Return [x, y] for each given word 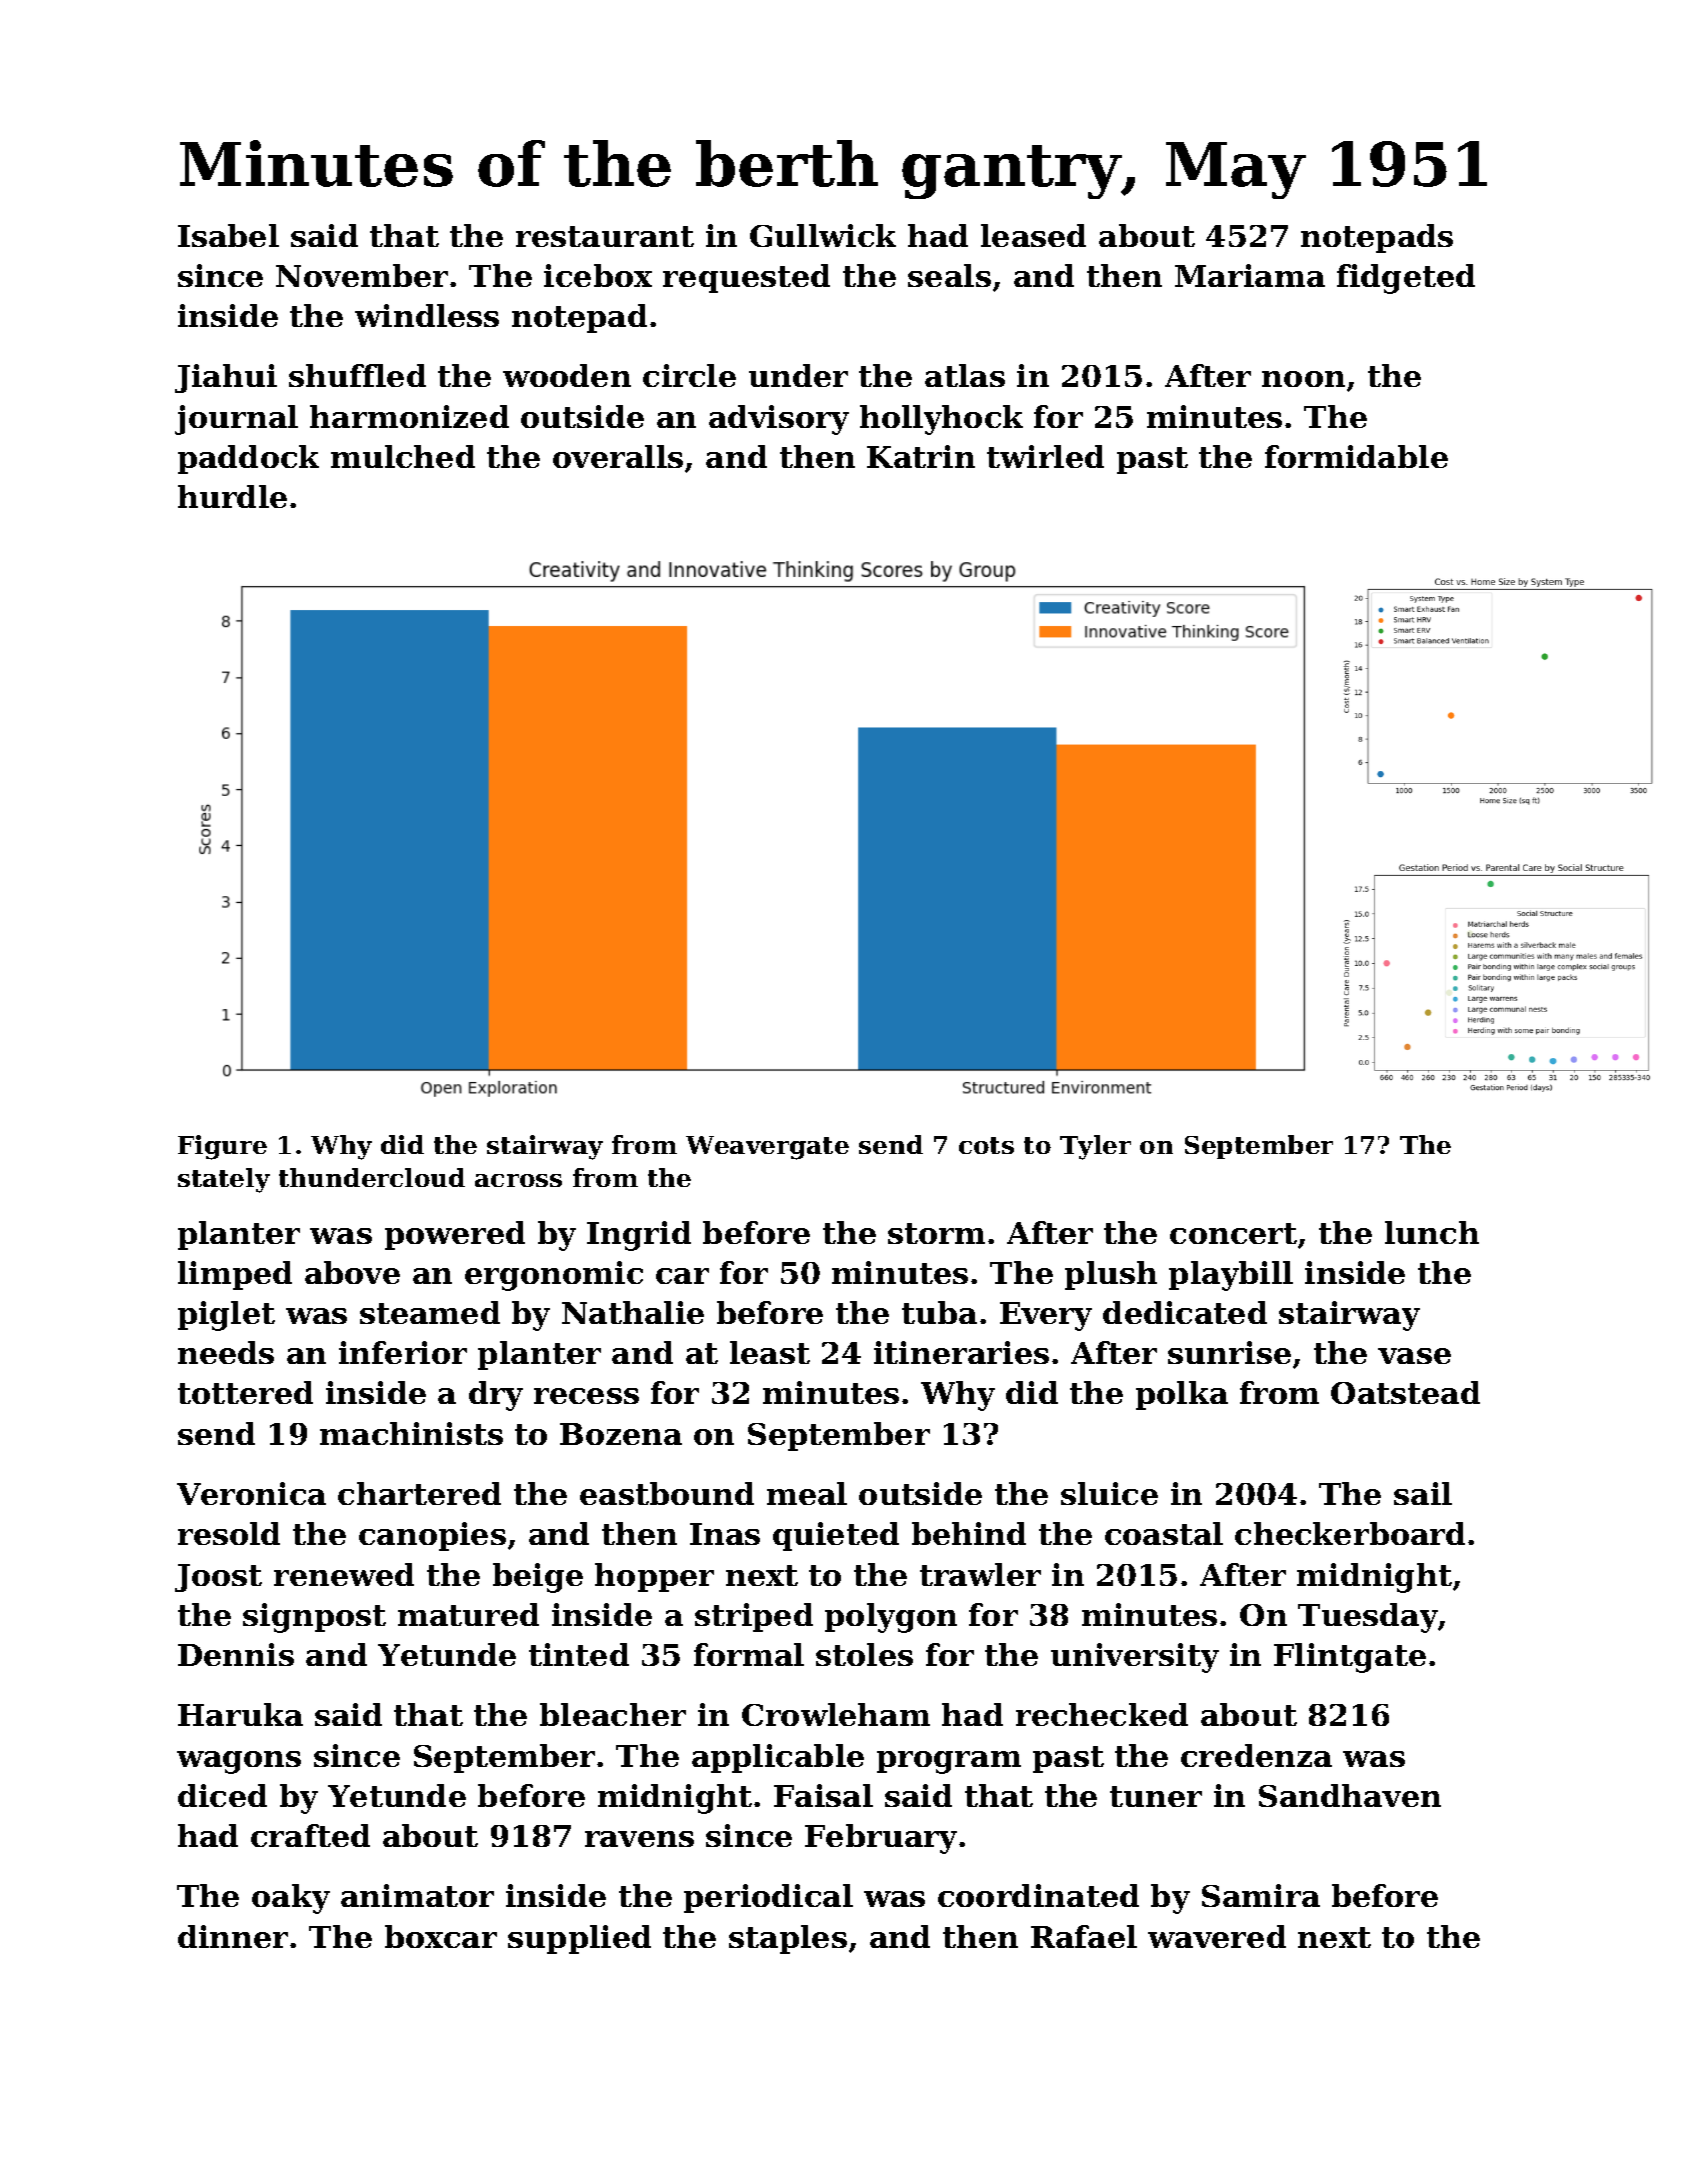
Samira [1261, 1895]
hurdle [232, 496]
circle [689, 375]
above [352, 1272]
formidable [1356, 456]
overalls [618, 456]
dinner [233, 1936]
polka [1182, 1395]
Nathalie [633, 1312]
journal [236, 420]
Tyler [1095, 1147]
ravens [639, 1839]
